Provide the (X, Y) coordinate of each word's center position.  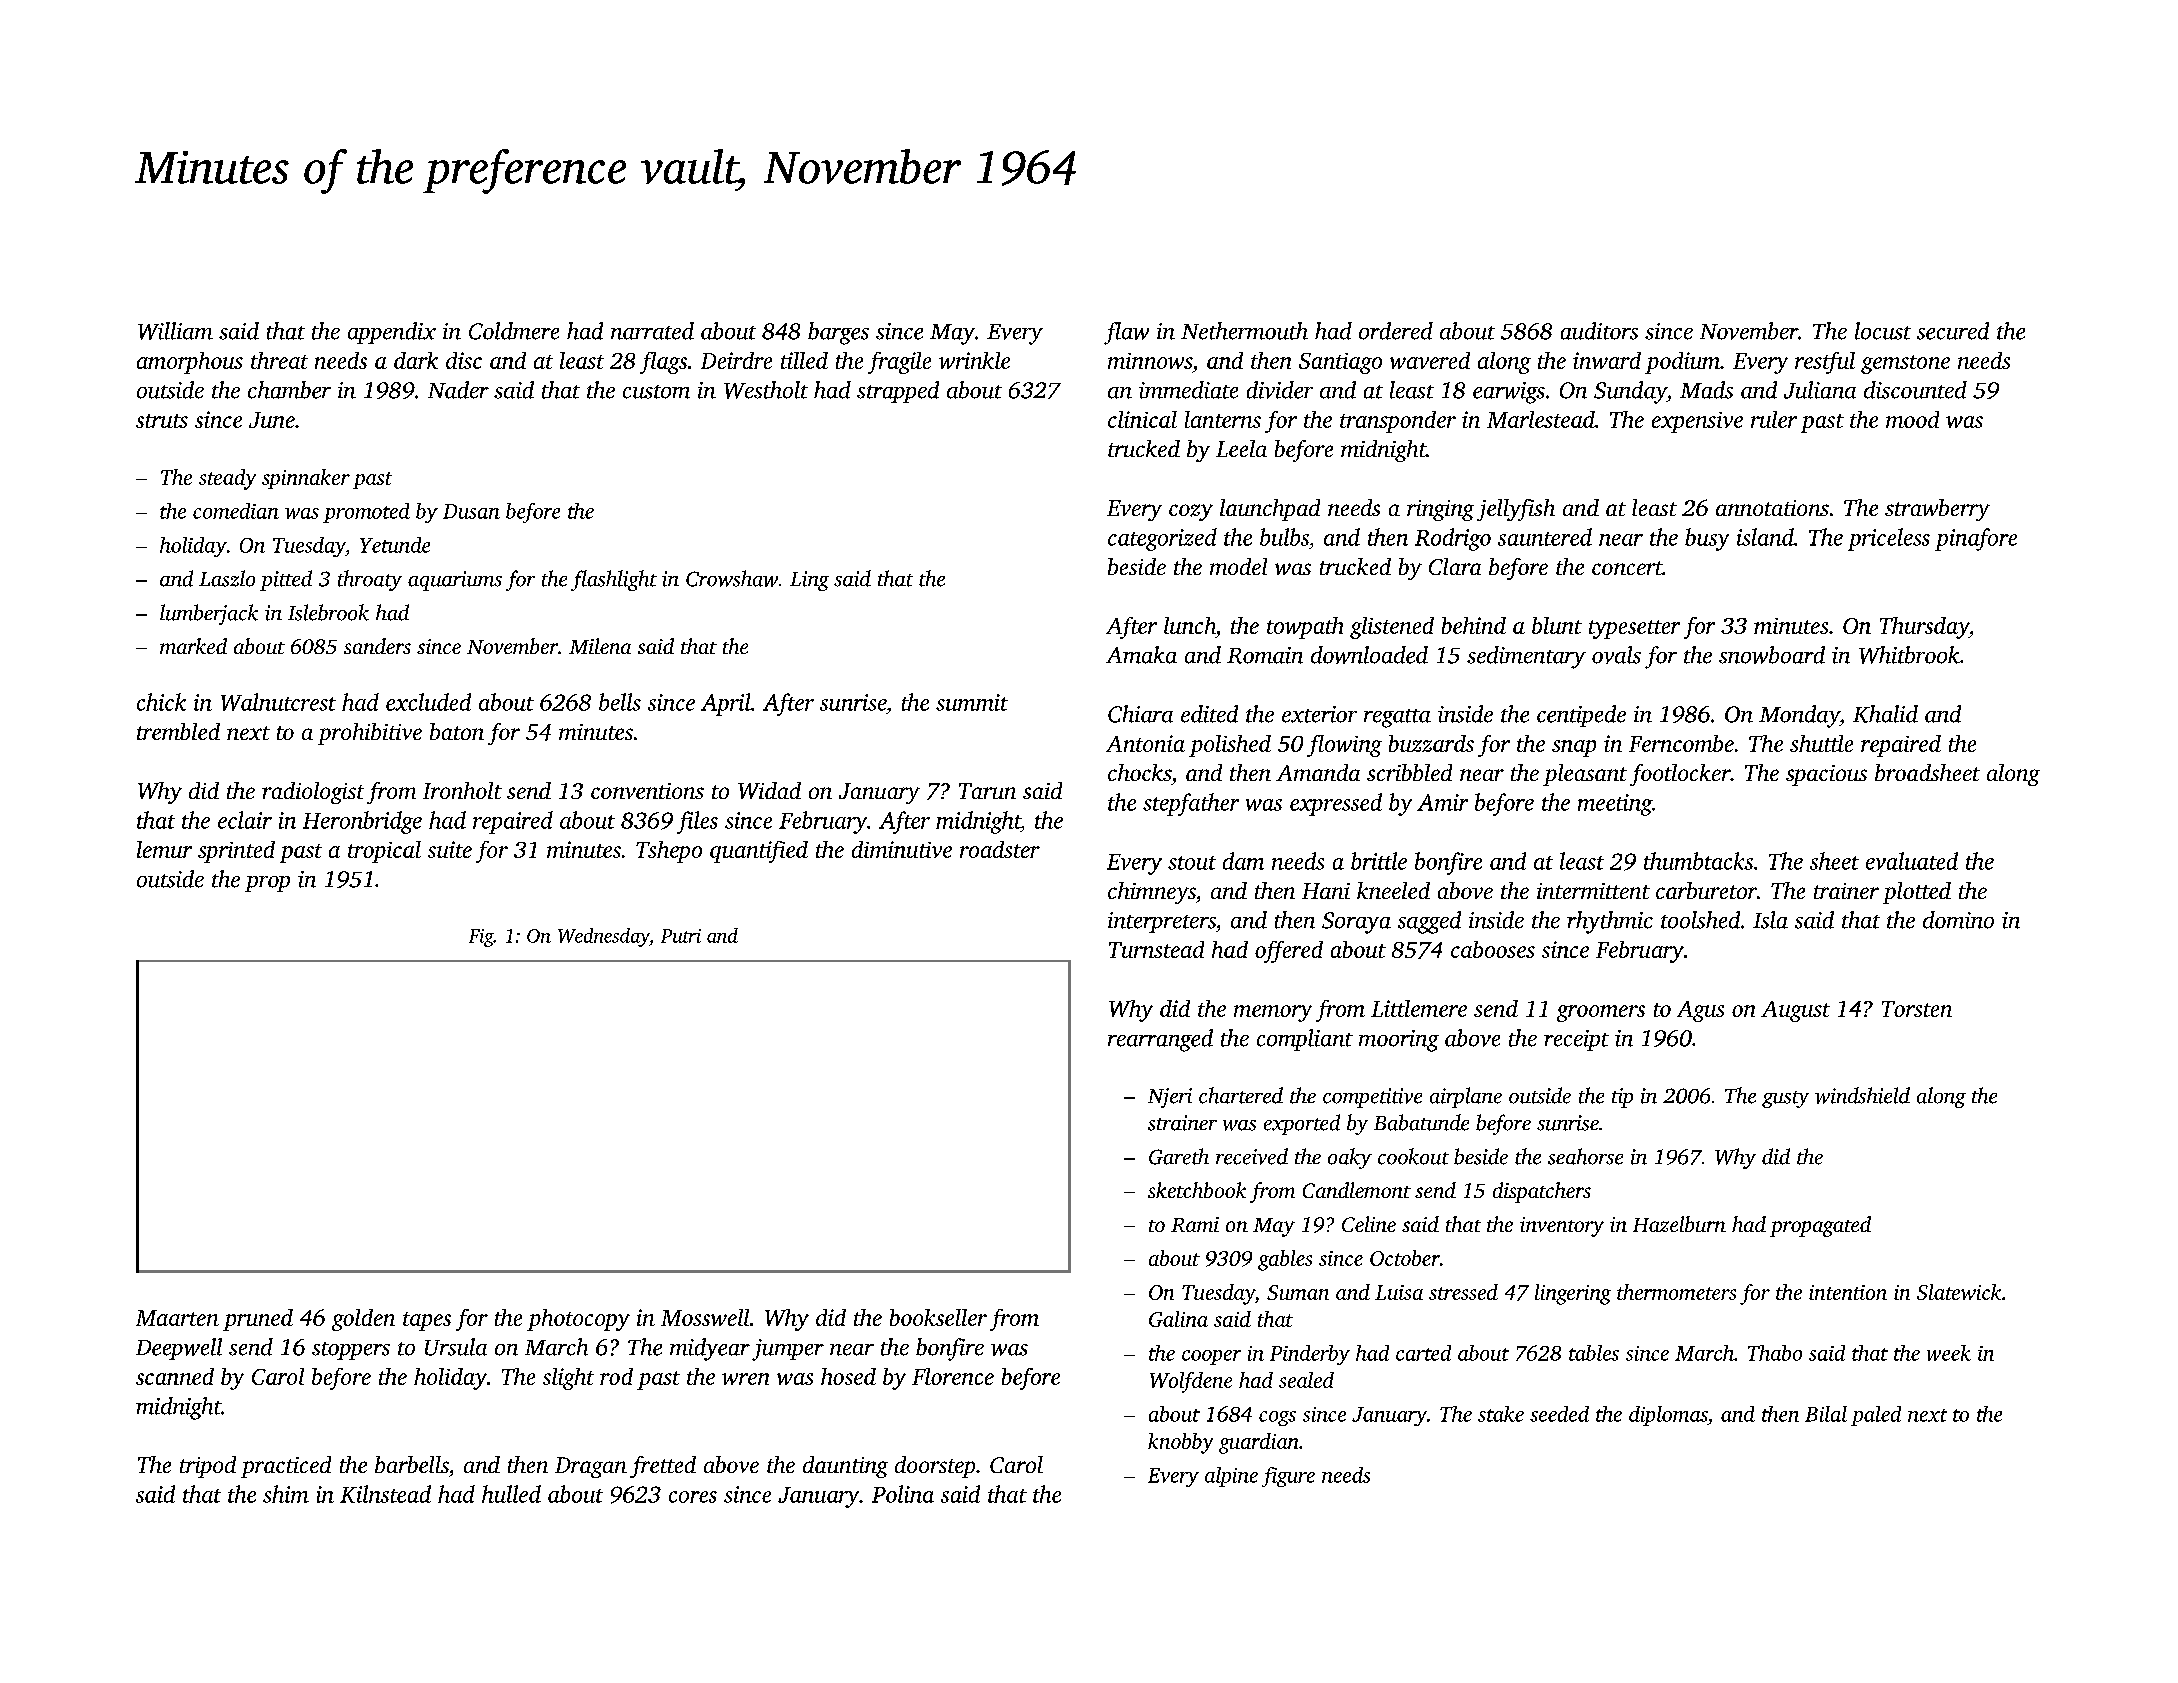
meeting (1615, 805)
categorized (1162, 539)
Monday (1799, 716)
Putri (681, 936)
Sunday (1630, 392)
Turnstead (1156, 949)
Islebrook (328, 612)
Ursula (456, 1347)
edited (1209, 714)
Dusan (471, 511)
